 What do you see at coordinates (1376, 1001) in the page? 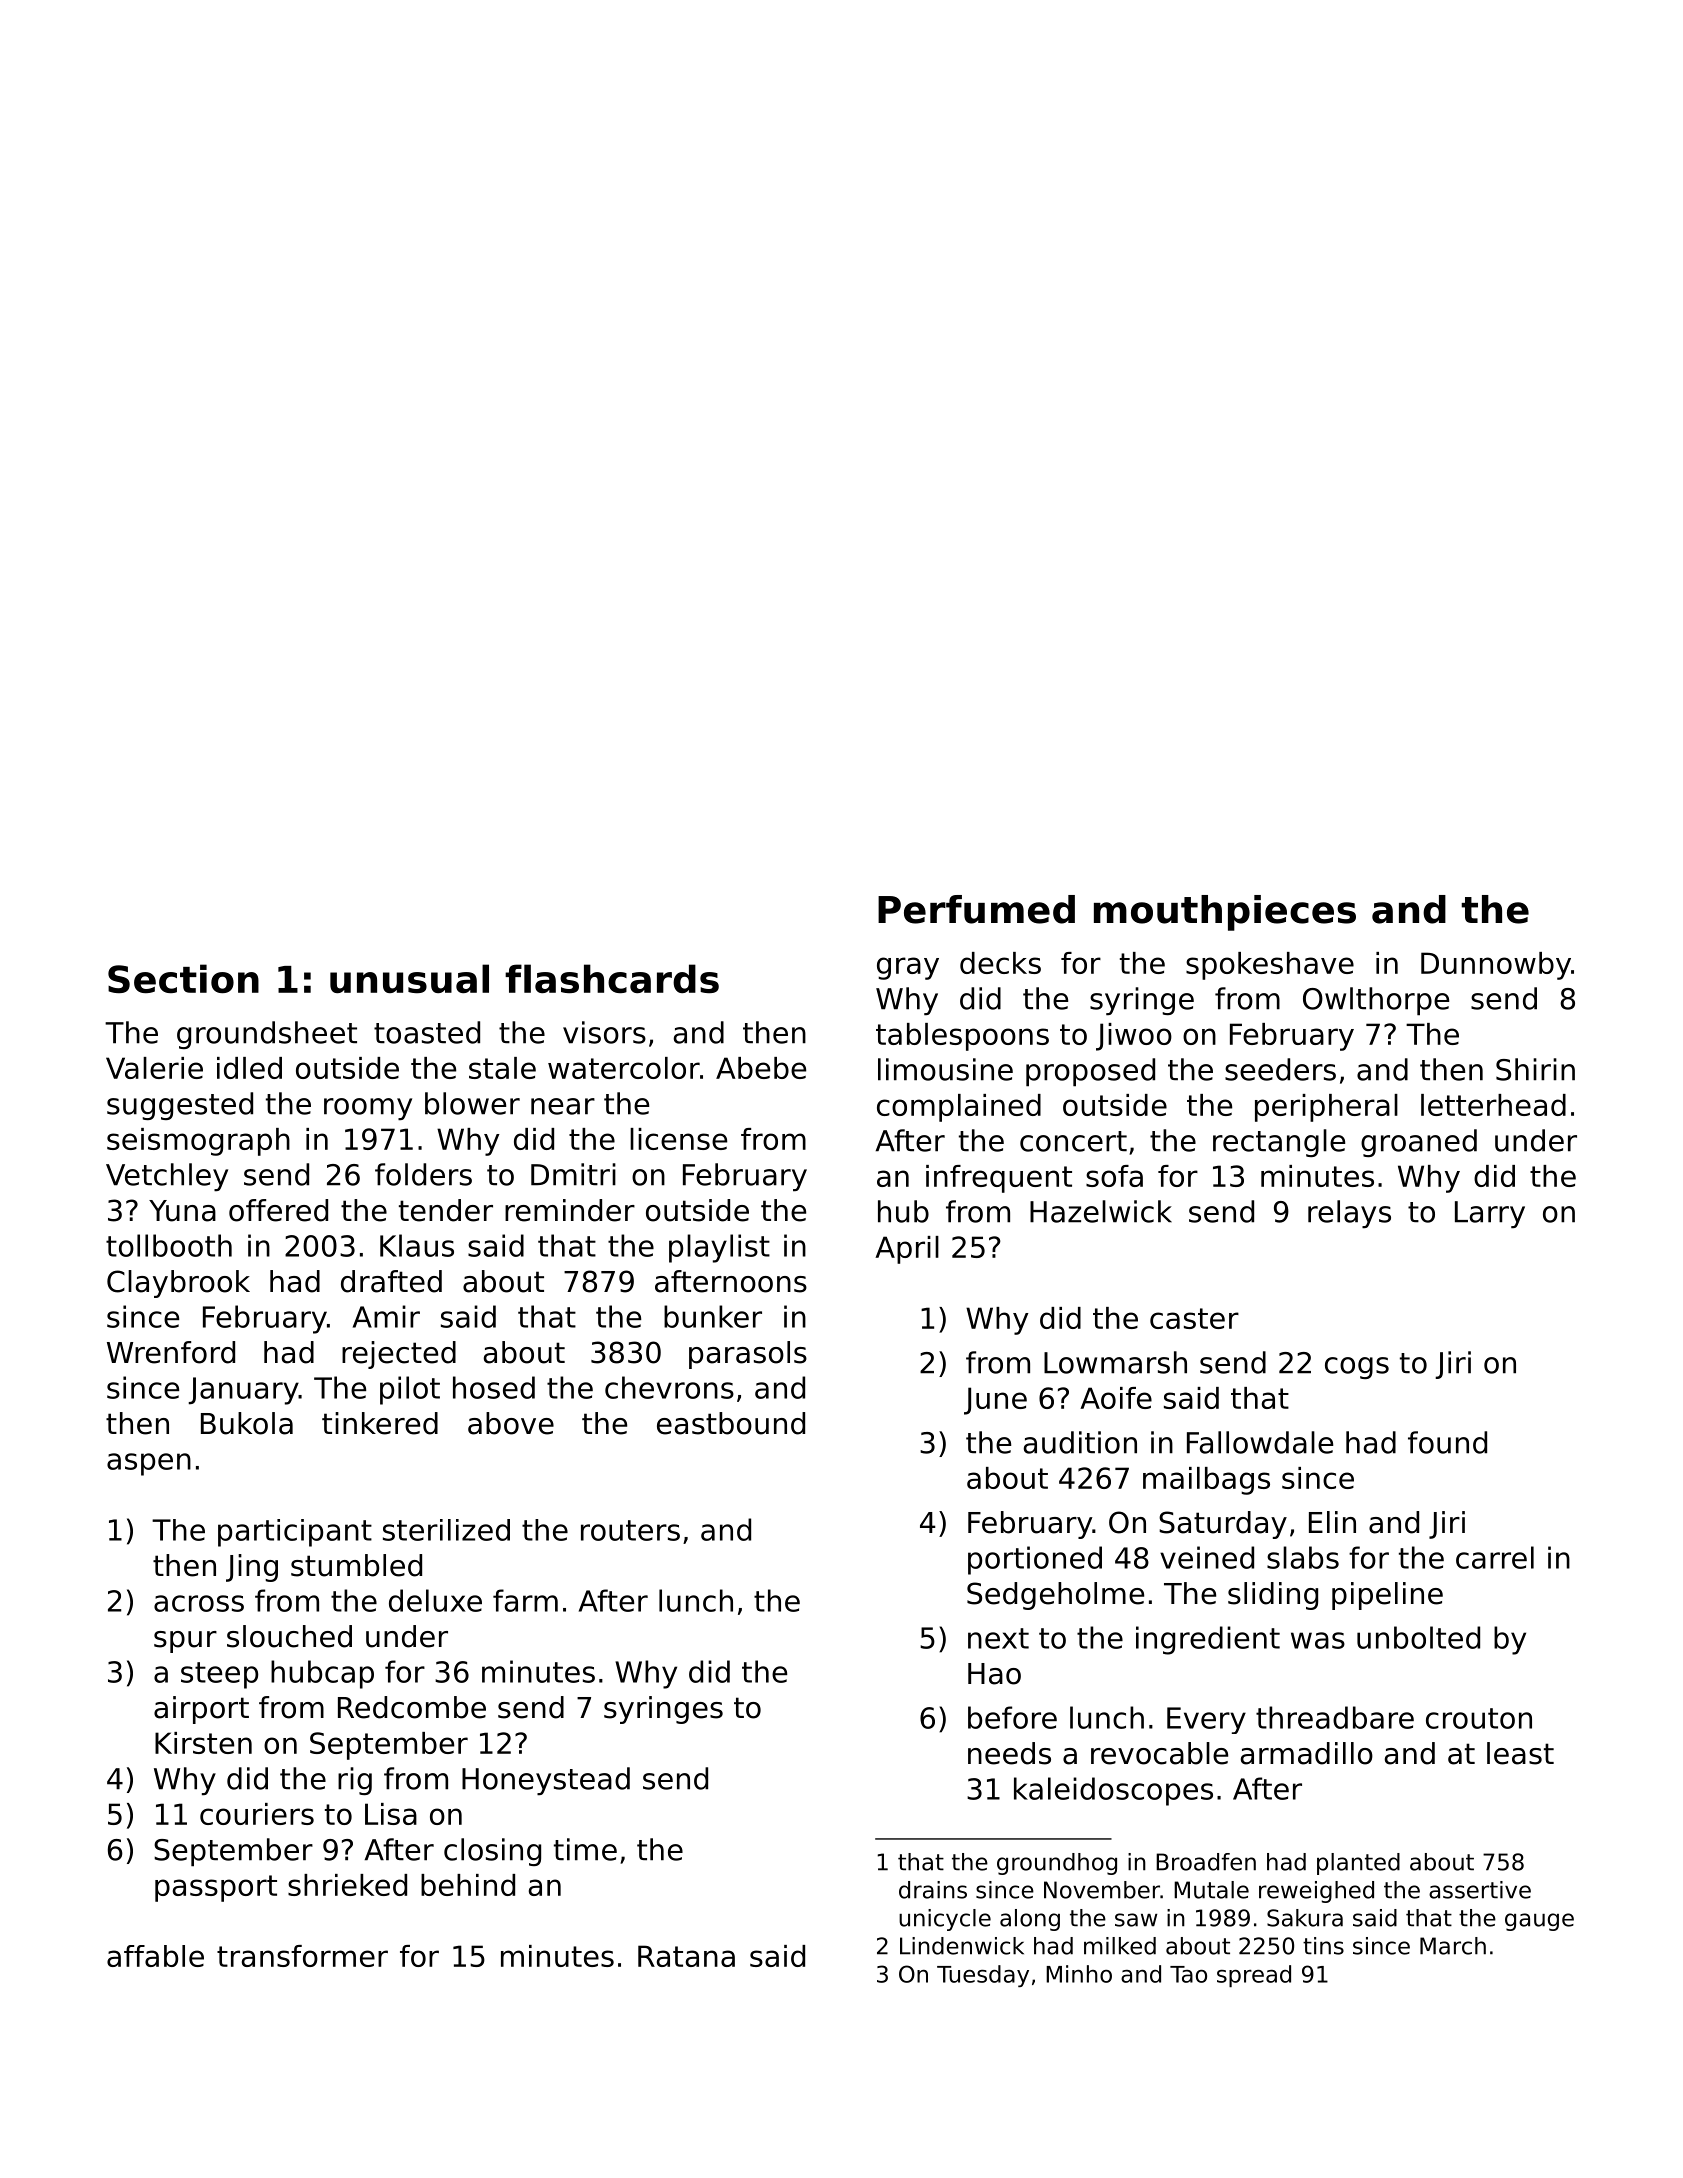
I see `Owlthorpe` at bounding box center [1376, 1001].
